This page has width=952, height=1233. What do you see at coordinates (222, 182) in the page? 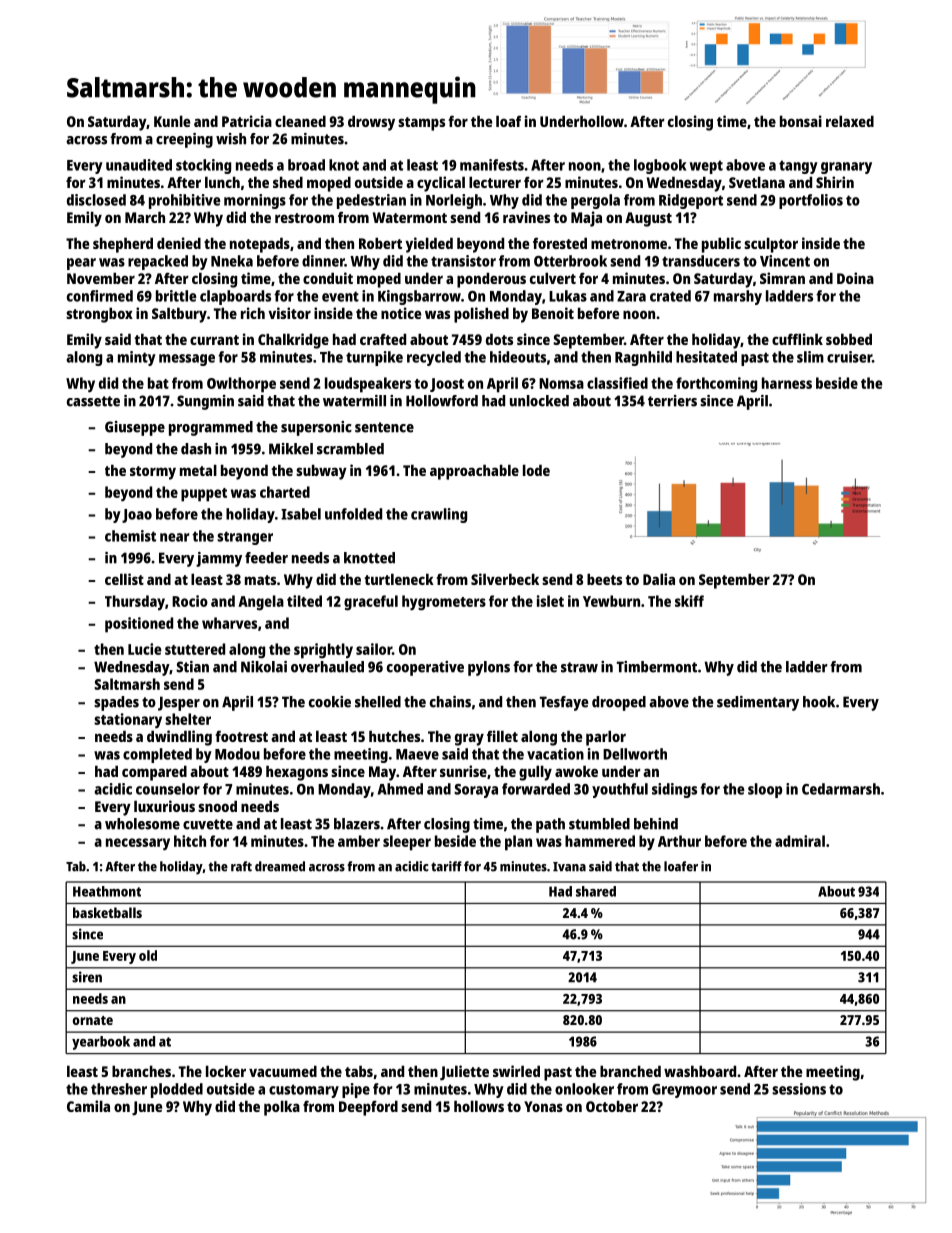
I see `lunch` at bounding box center [222, 182].
